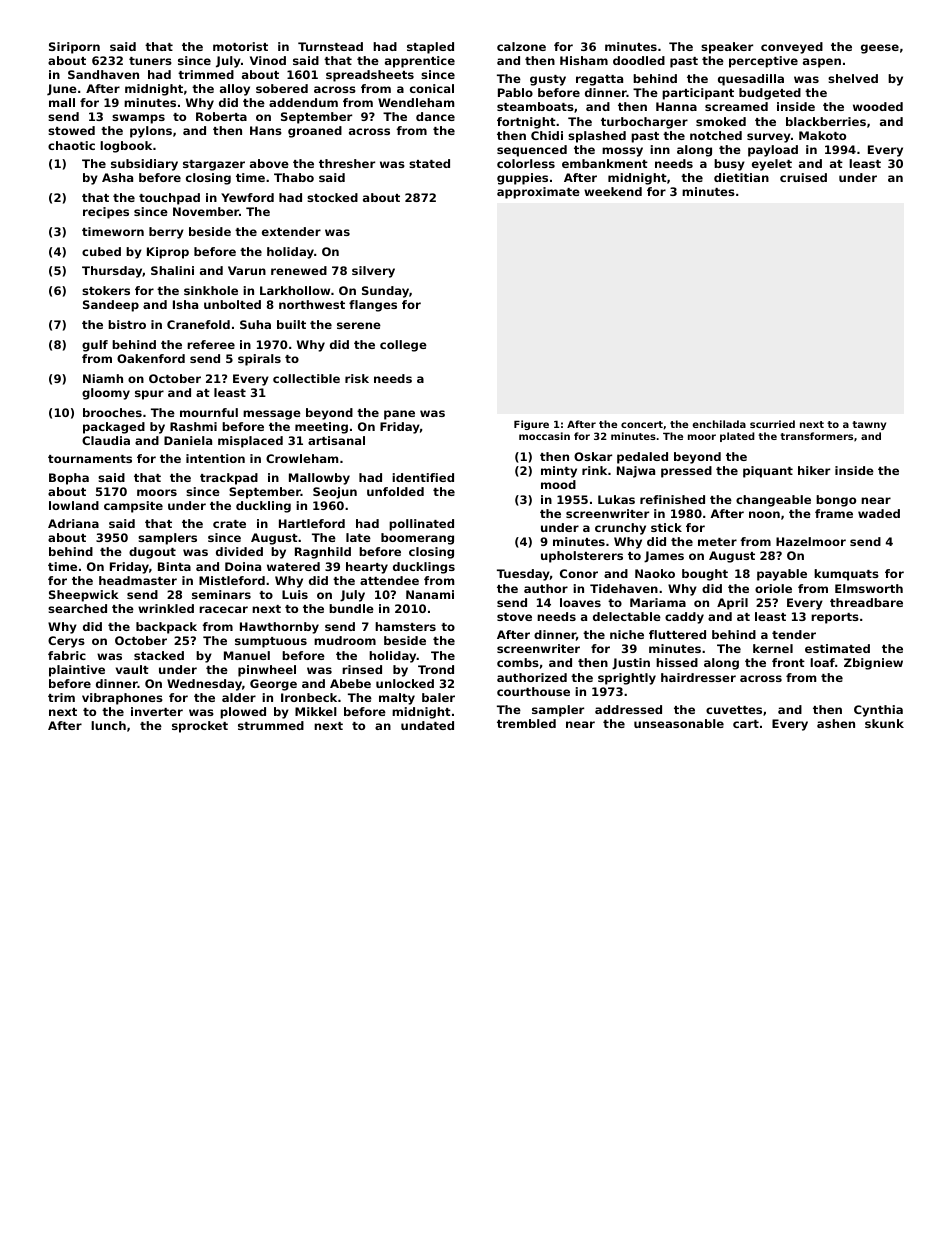  I want to click on upholsterers, so click(582, 557).
